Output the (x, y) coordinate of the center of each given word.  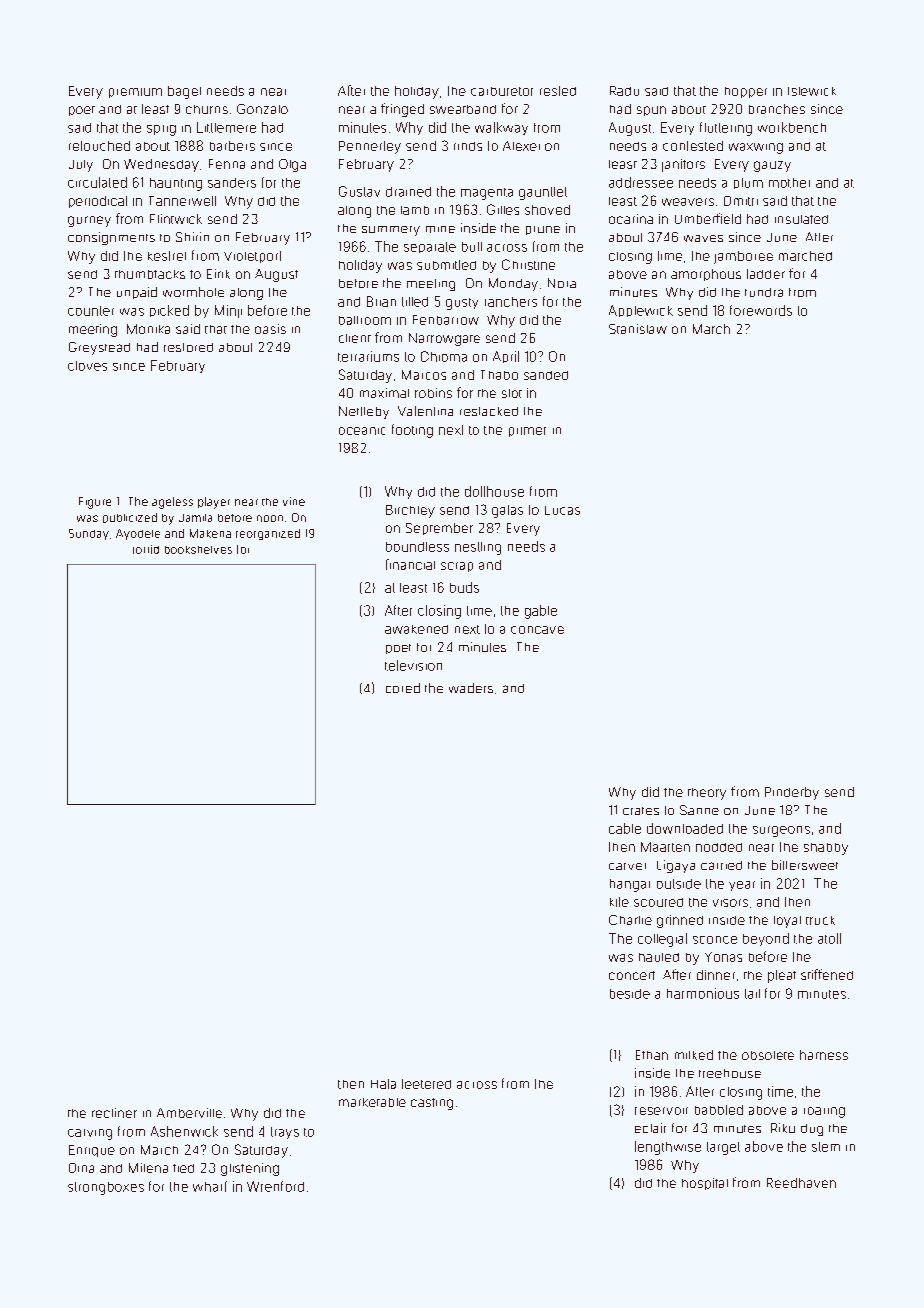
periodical (98, 202)
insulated (801, 219)
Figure (95, 503)
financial (410, 564)
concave (537, 630)
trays (285, 1133)
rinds (468, 146)
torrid (146, 549)
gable (541, 612)
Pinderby (792, 793)
